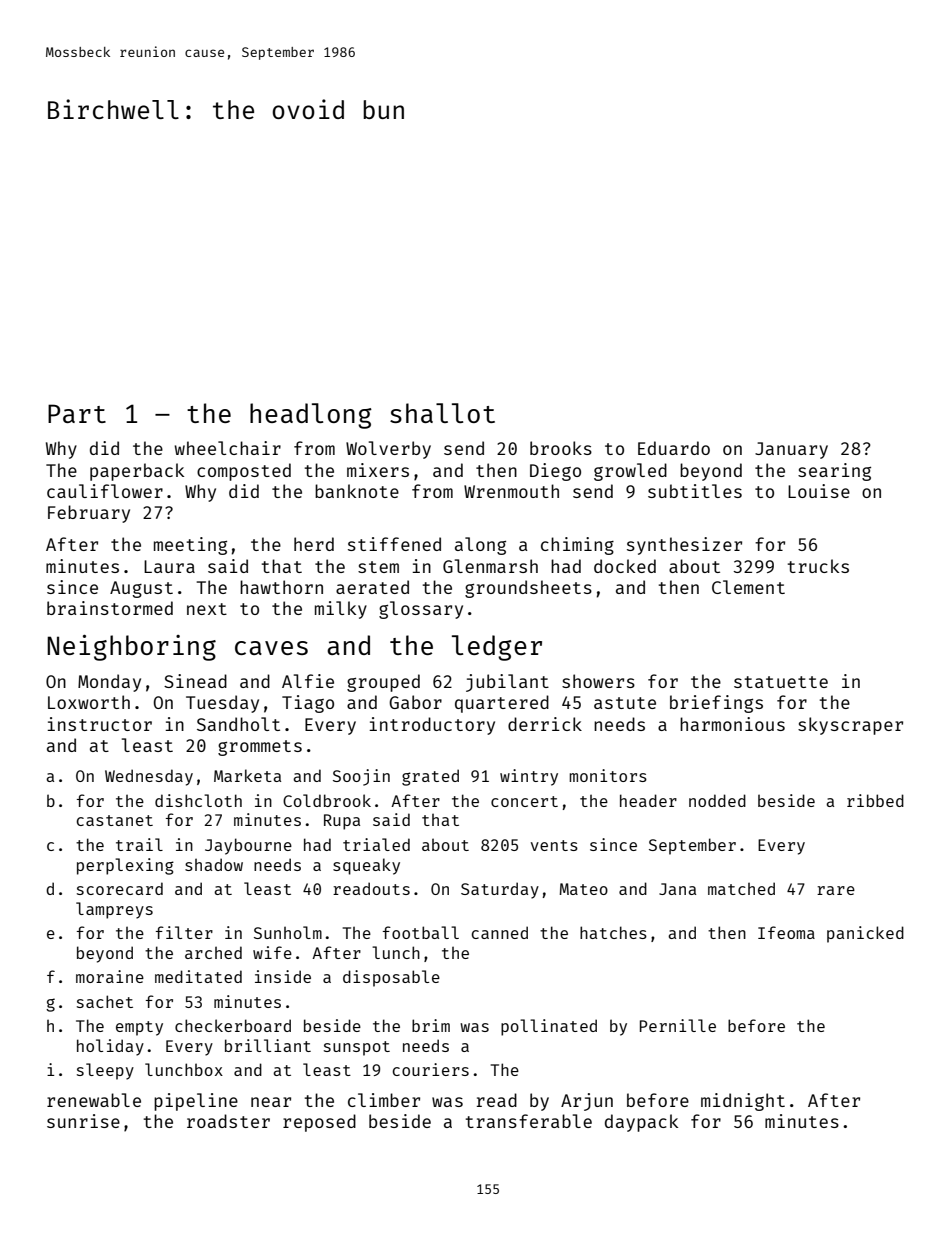 The image size is (952, 1233). Describe the element at coordinates (213, 952) in the screenshot. I see `arched` at that location.
